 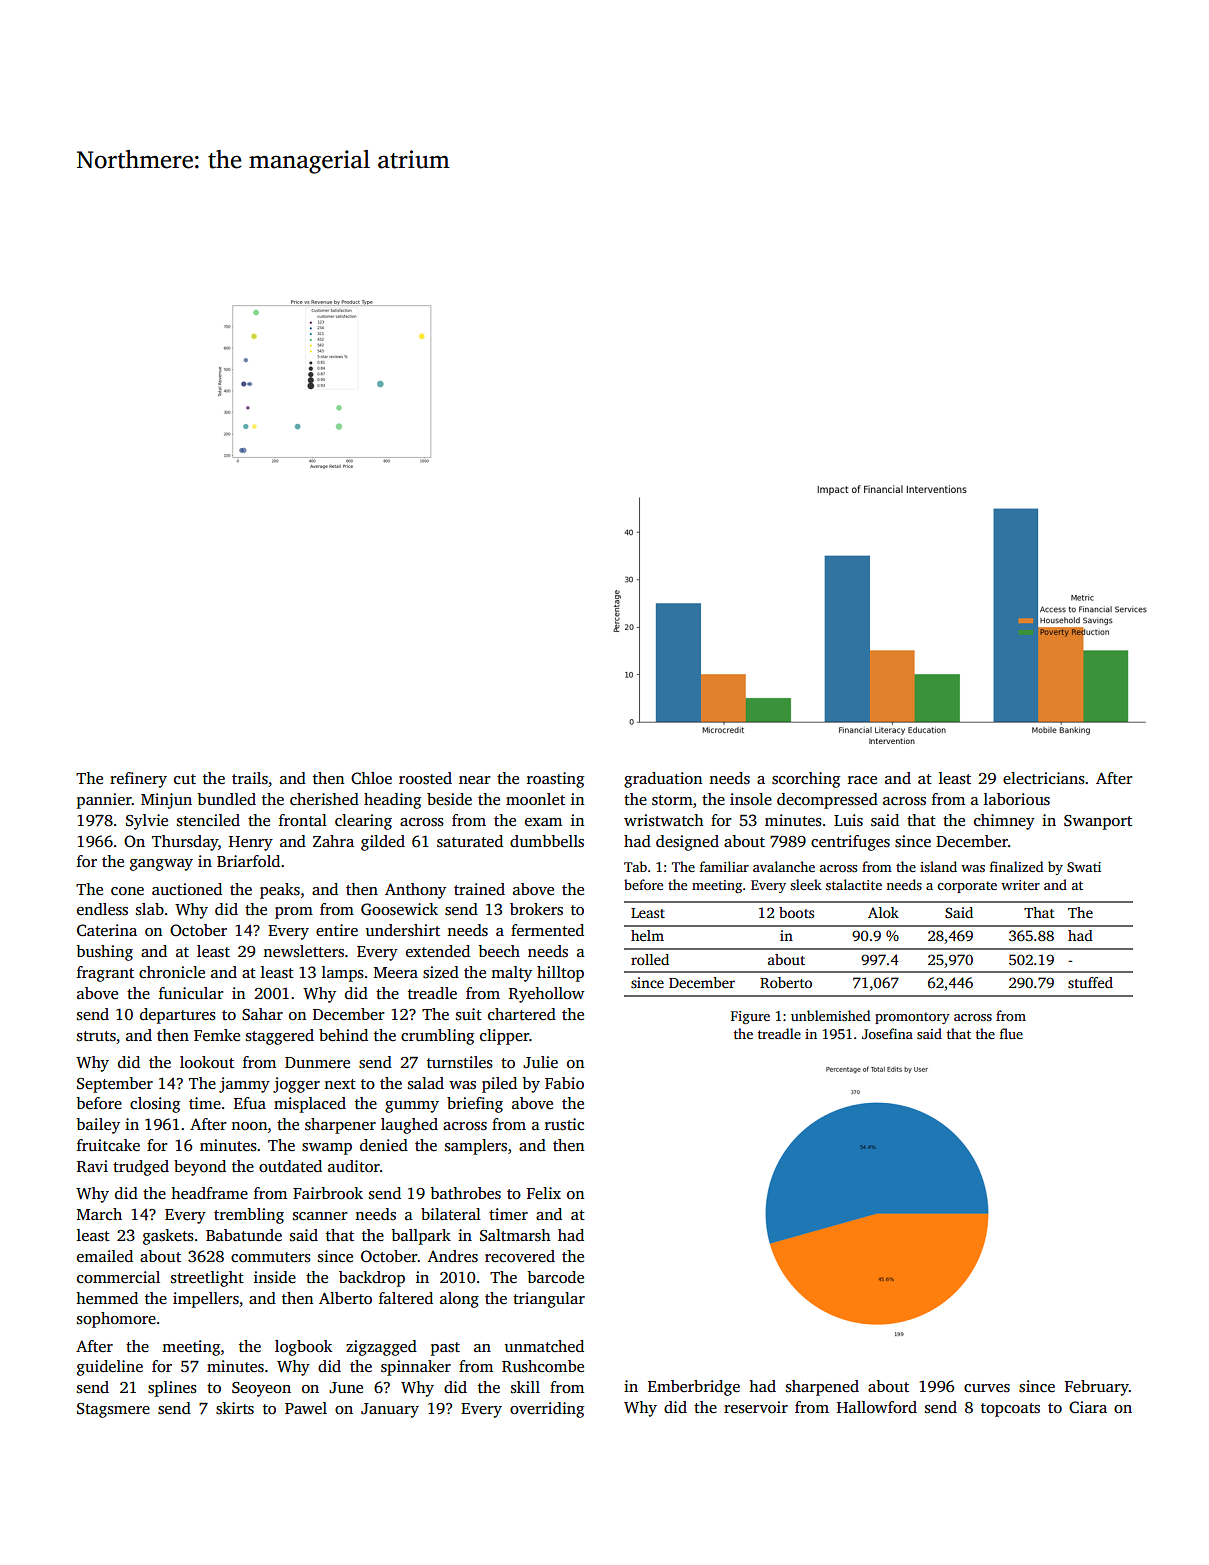 What do you see at coordinates (555, 1277) in the screenshot?
I see `barcode` at bounding box center [555, 1277].
